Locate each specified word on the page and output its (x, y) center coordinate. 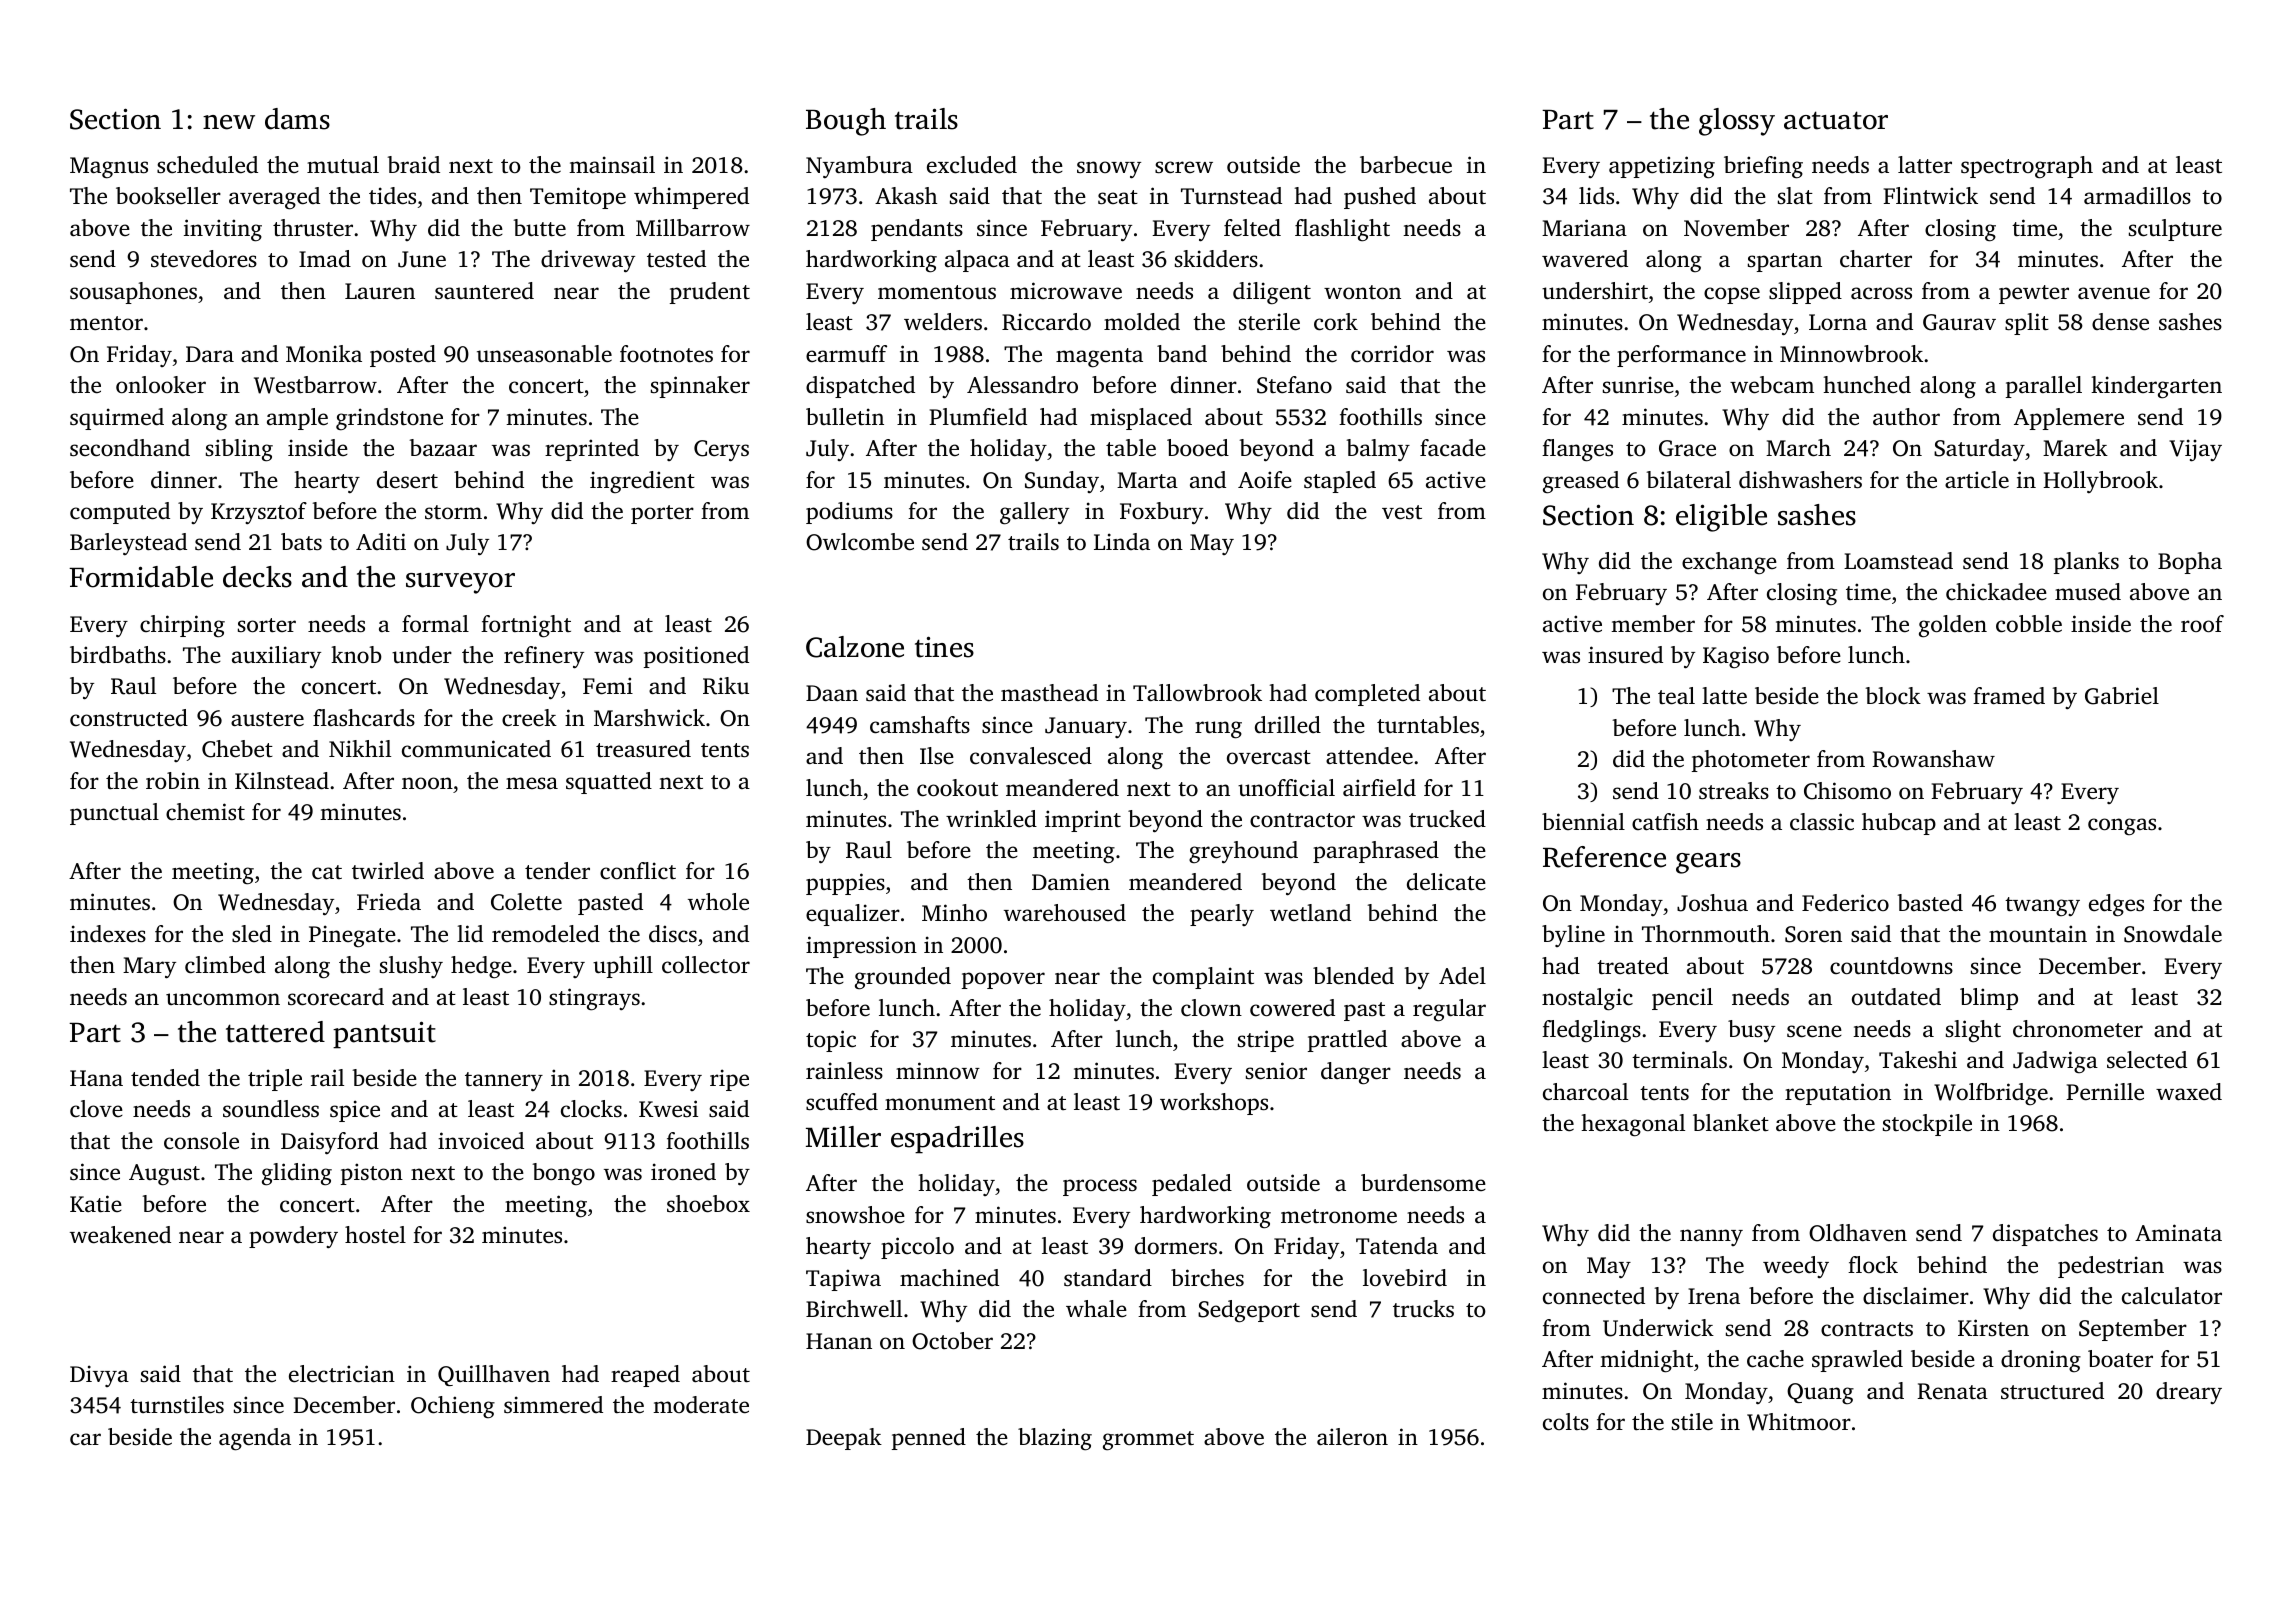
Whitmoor (1799, 1422)
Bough (846, 122)
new (229, 122)
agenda (255, 1439)
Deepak (844, 1439)
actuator (1836, 120)
